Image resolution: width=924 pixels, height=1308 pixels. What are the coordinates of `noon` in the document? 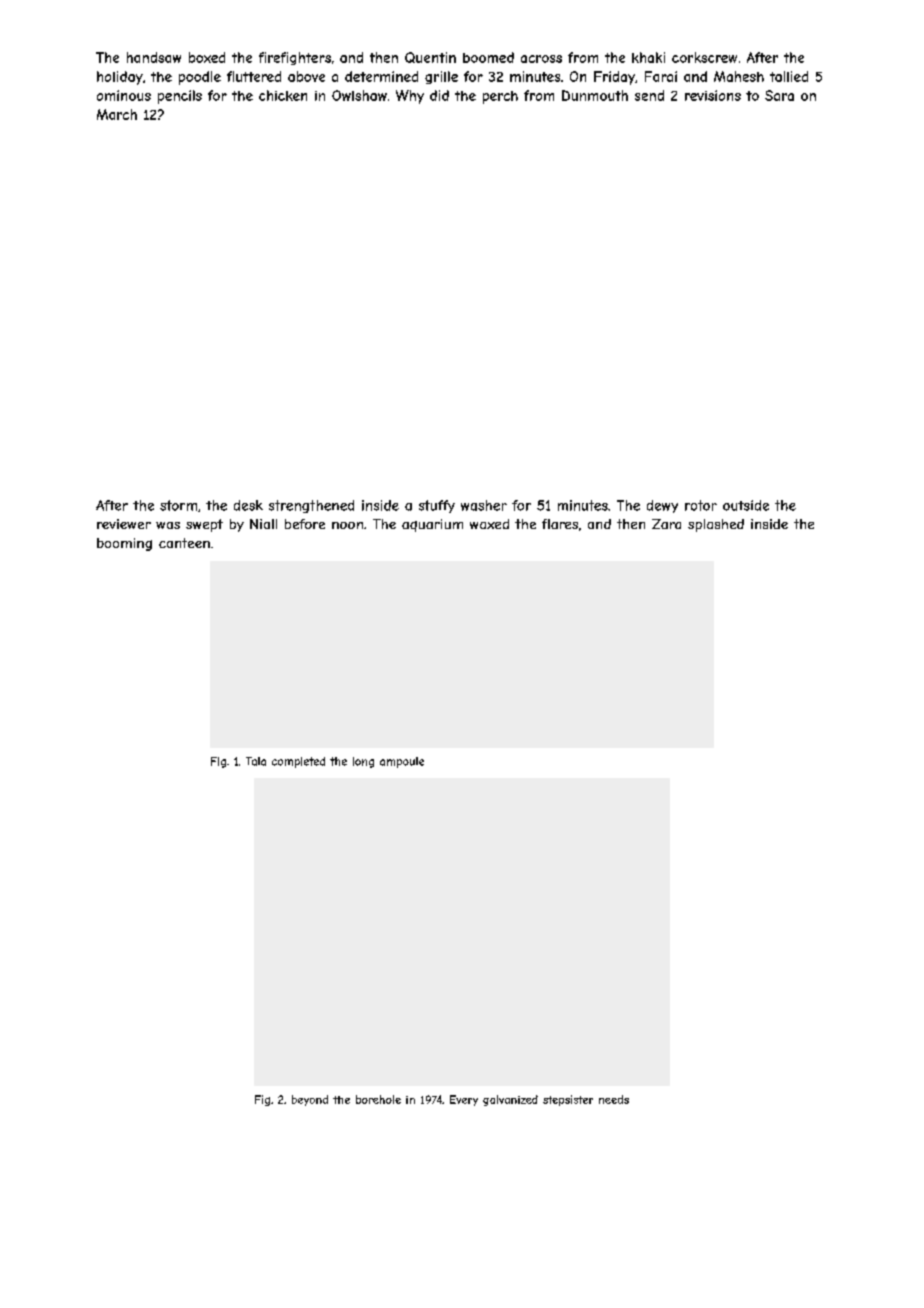 It's located at (347, 525).
